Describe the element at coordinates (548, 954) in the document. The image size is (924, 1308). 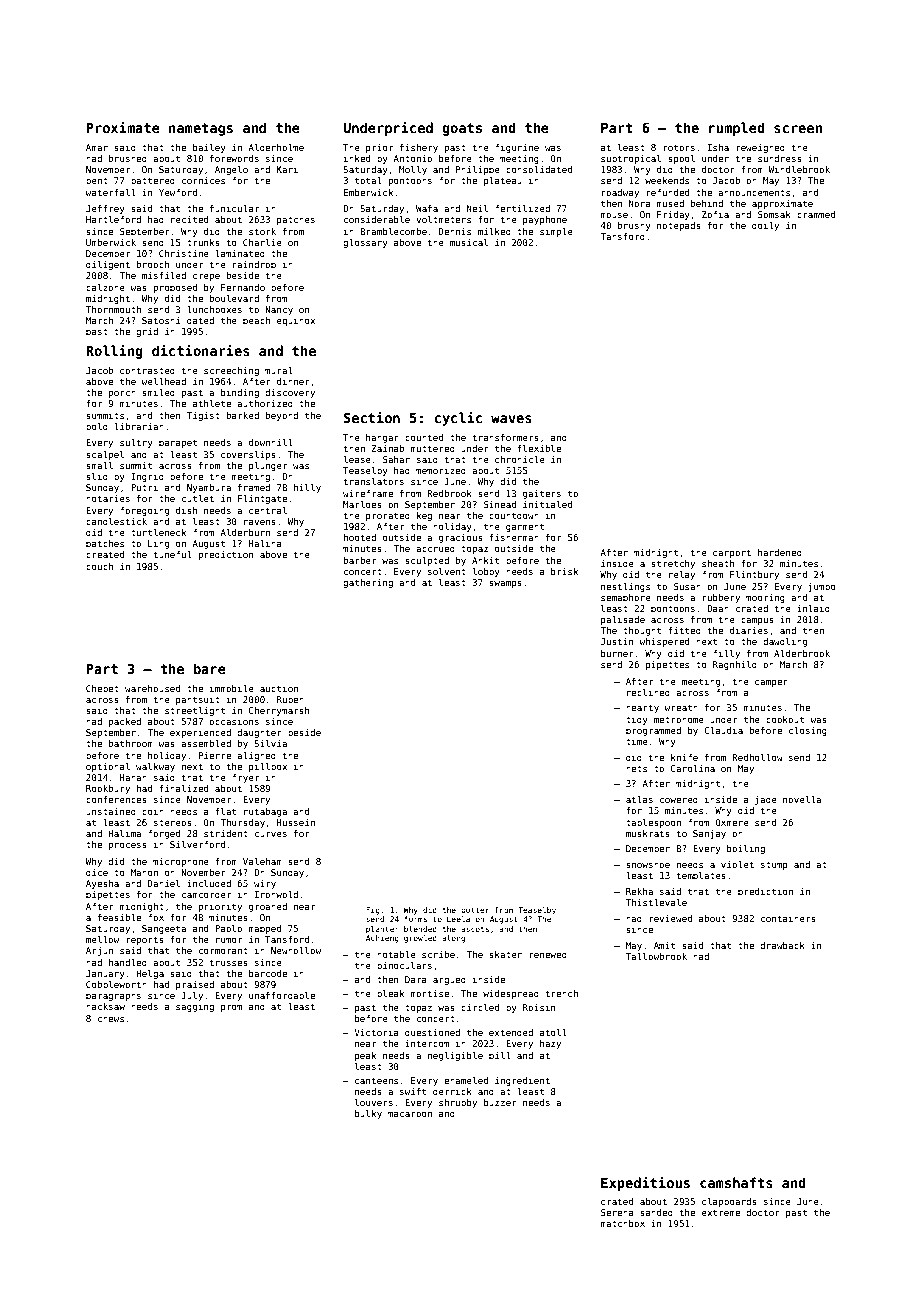
I see `renewed` at that location.
